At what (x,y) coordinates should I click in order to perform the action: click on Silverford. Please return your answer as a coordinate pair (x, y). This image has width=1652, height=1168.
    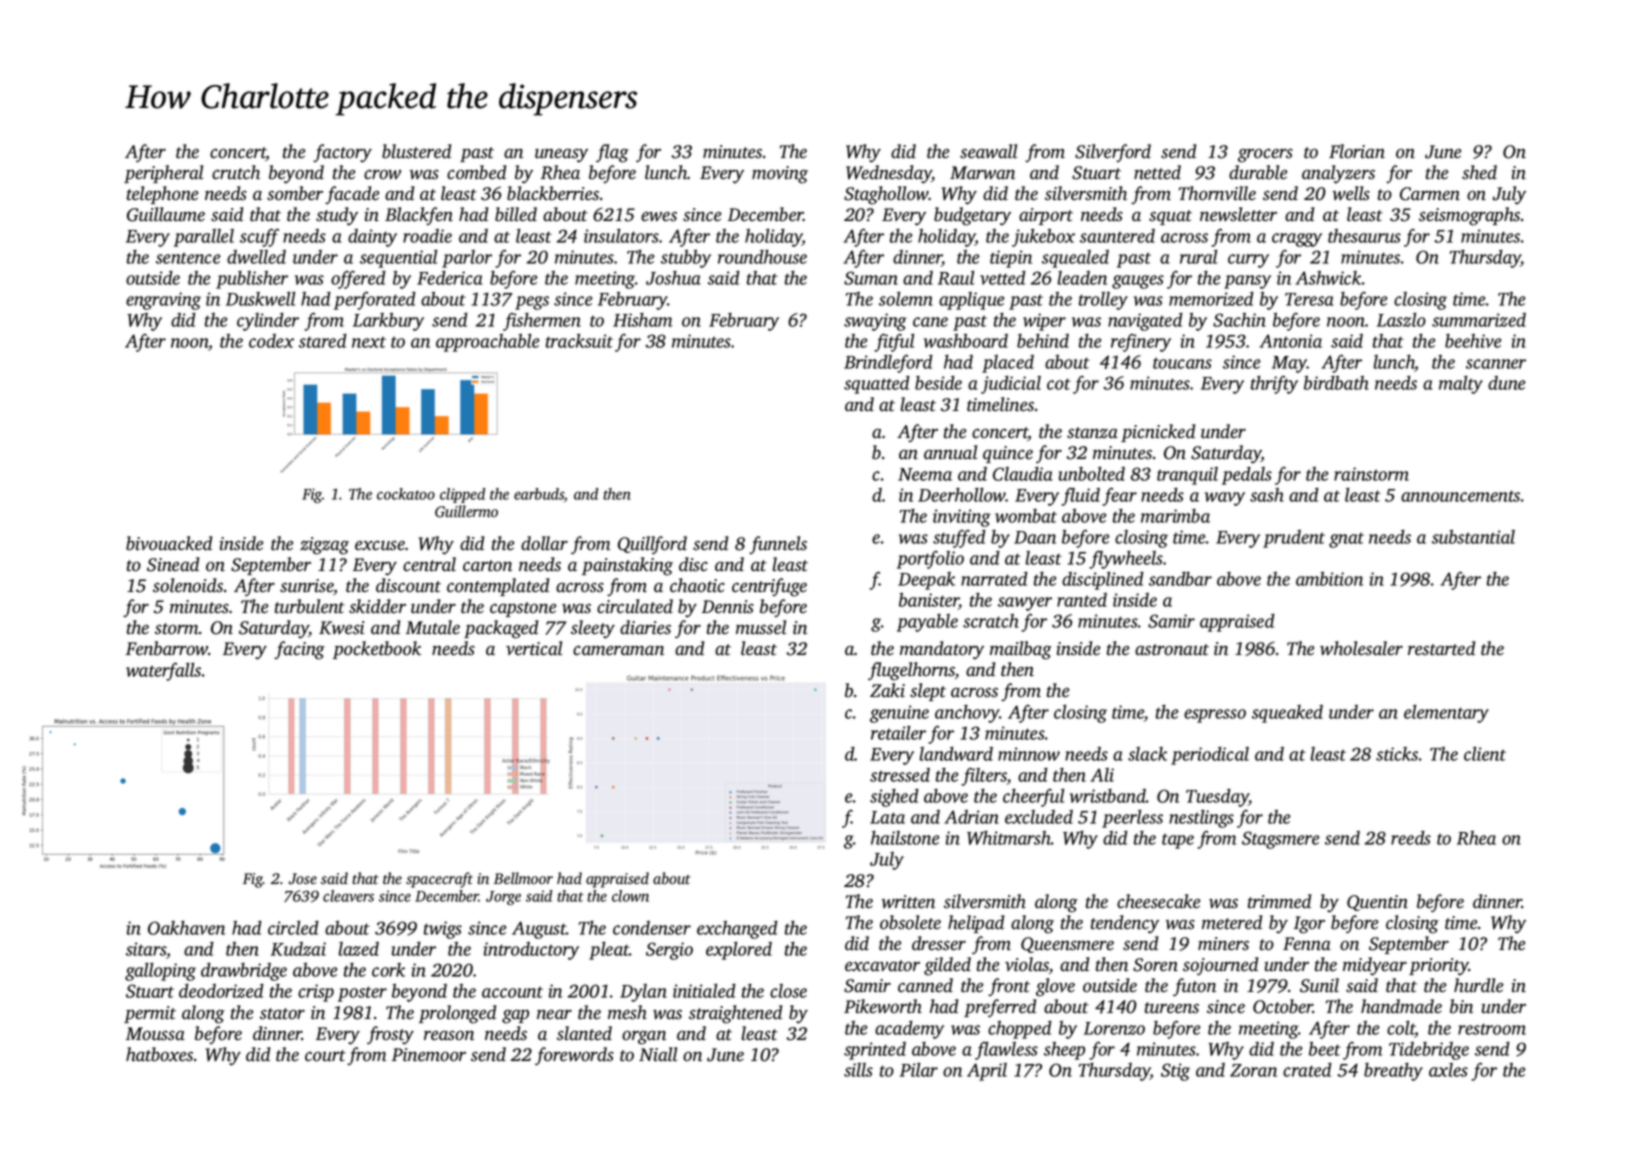
    Looking at the image, I should click on (1113, 153).
